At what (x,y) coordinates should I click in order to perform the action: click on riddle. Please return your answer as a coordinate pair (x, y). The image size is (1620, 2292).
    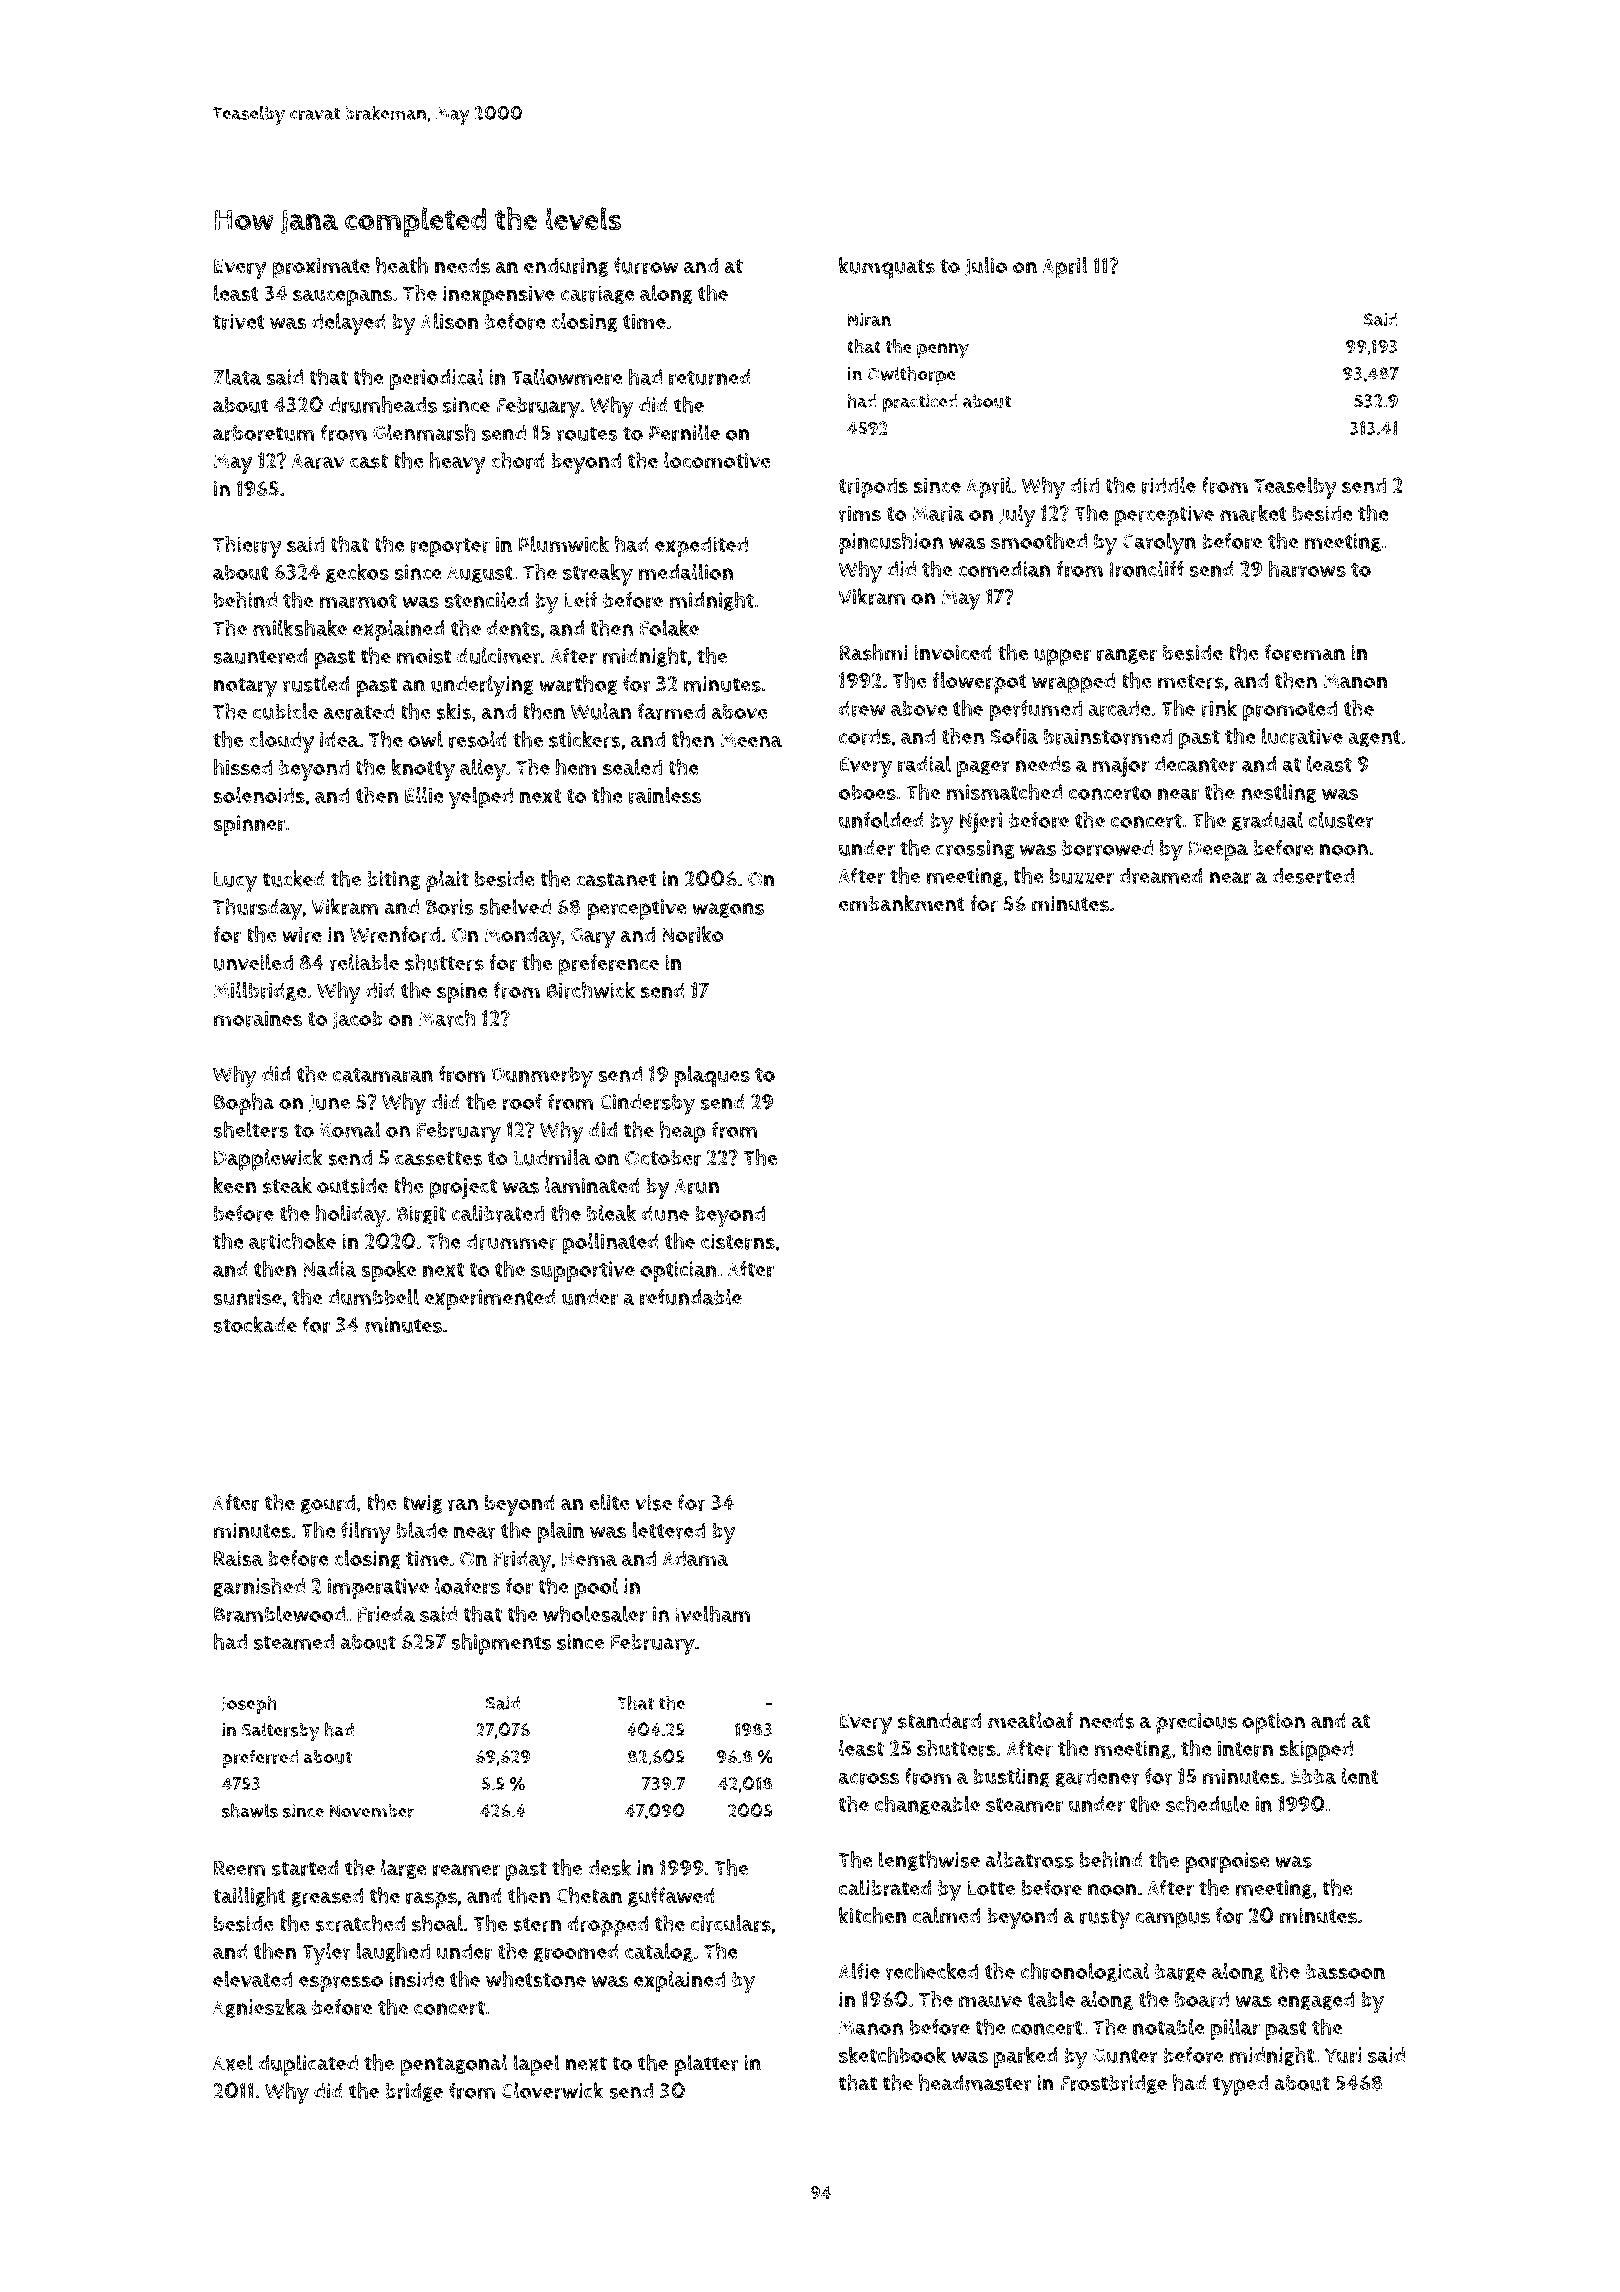
    Looking at the image, I should click on (1169, 485).
